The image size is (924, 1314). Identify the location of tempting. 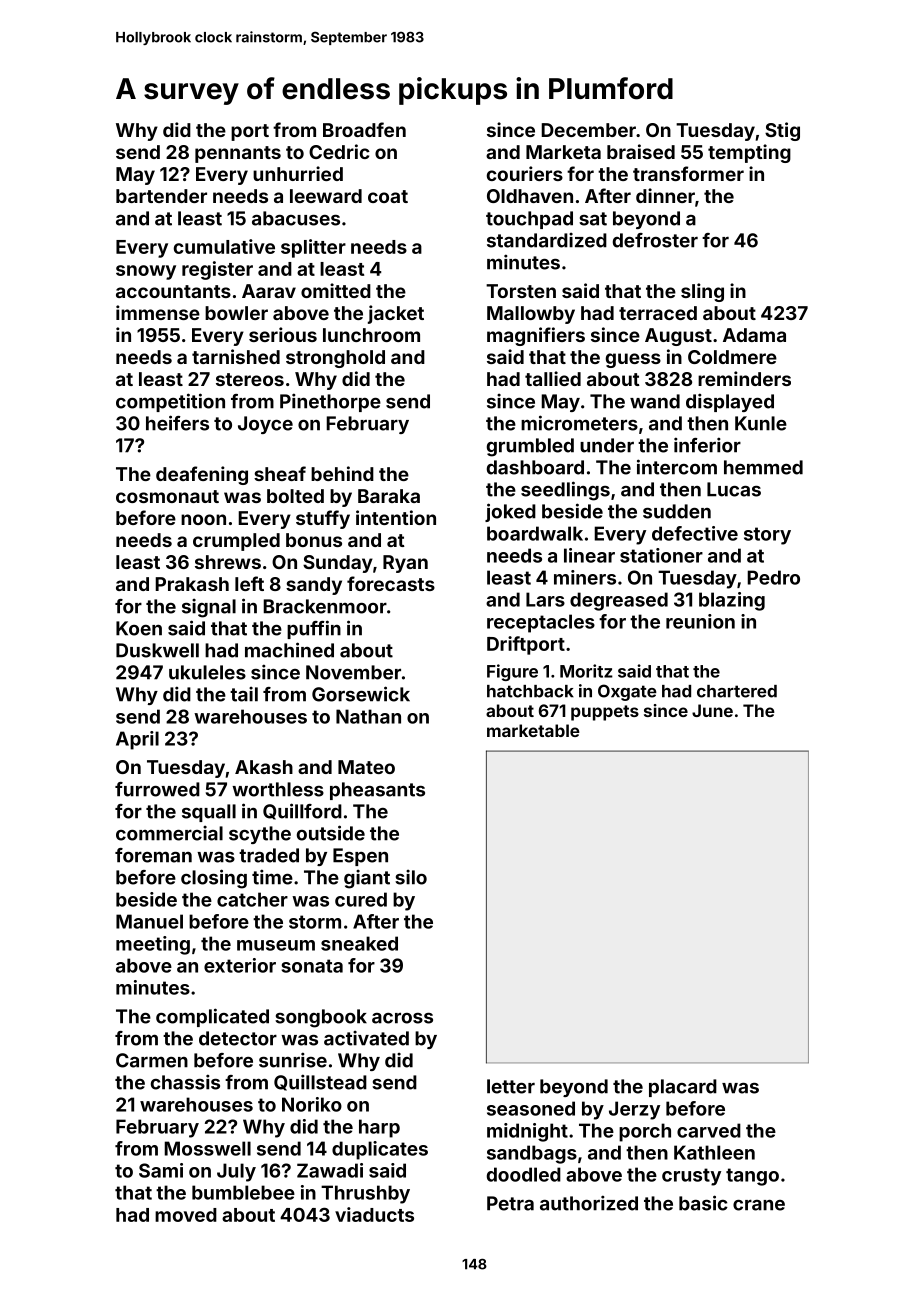
(749, 153).
